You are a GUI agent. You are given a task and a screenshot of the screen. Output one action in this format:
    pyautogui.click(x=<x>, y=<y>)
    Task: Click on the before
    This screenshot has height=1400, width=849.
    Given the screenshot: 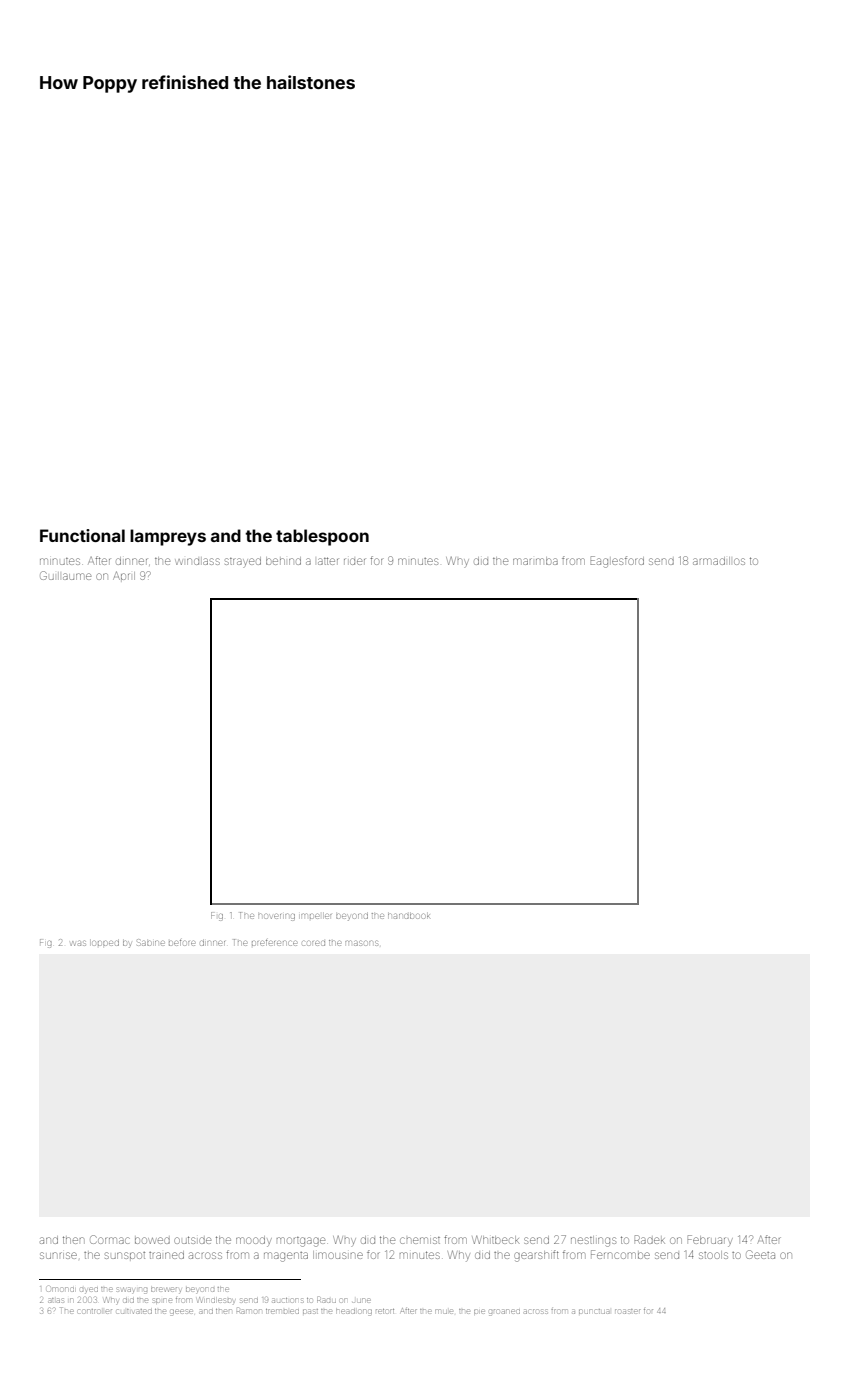 What is the action you would take?
    pyautogui.click(x=182, y=943)
